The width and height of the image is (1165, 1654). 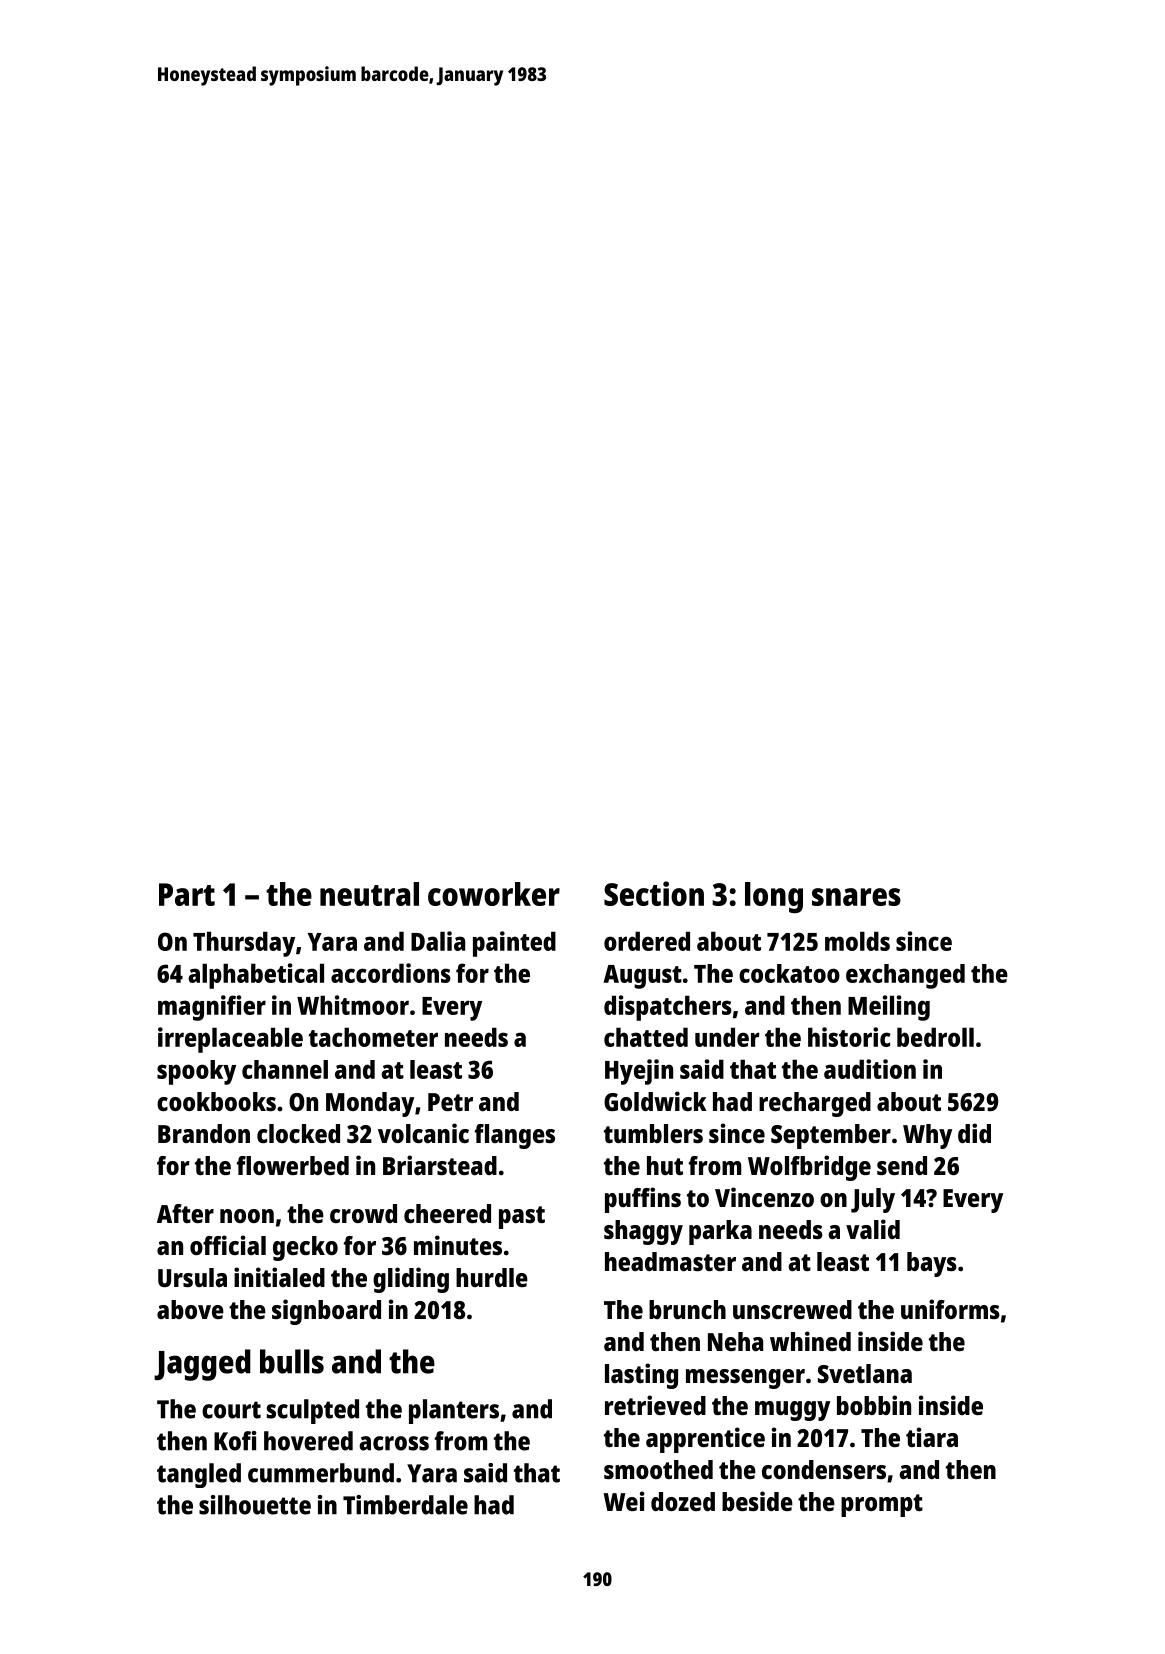 What do you see at coordinates (514, 944) in the image?
I see `painted` at bounding box center [514, 944].
